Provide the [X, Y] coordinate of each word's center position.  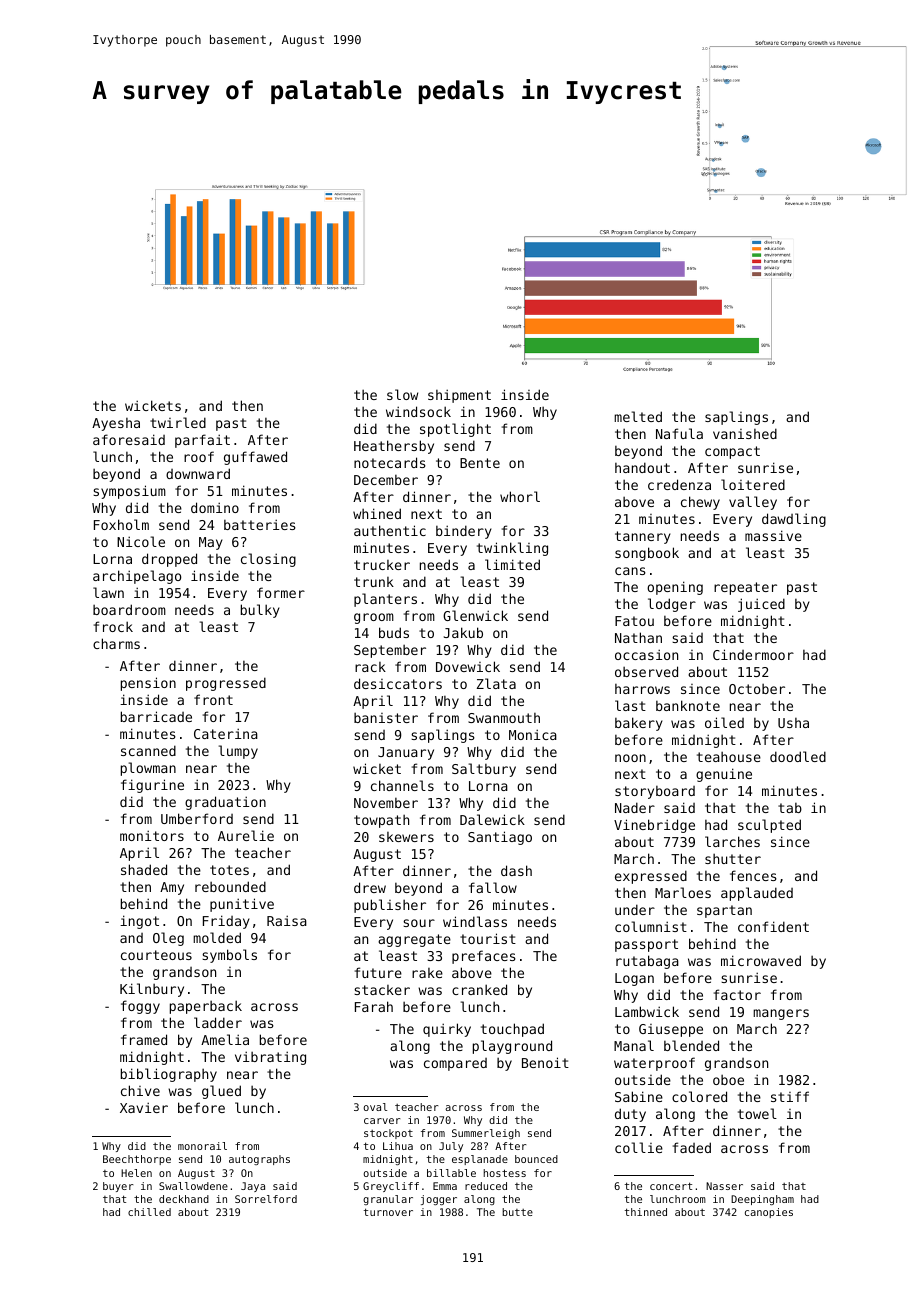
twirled [178, 422]
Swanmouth [504, 718]
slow [402, 394]
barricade [156, 716]
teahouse [729, 756]
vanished [745, 433]
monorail [202, 1146]
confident [773, 926]
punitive [242, 905]
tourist [488, 938]
